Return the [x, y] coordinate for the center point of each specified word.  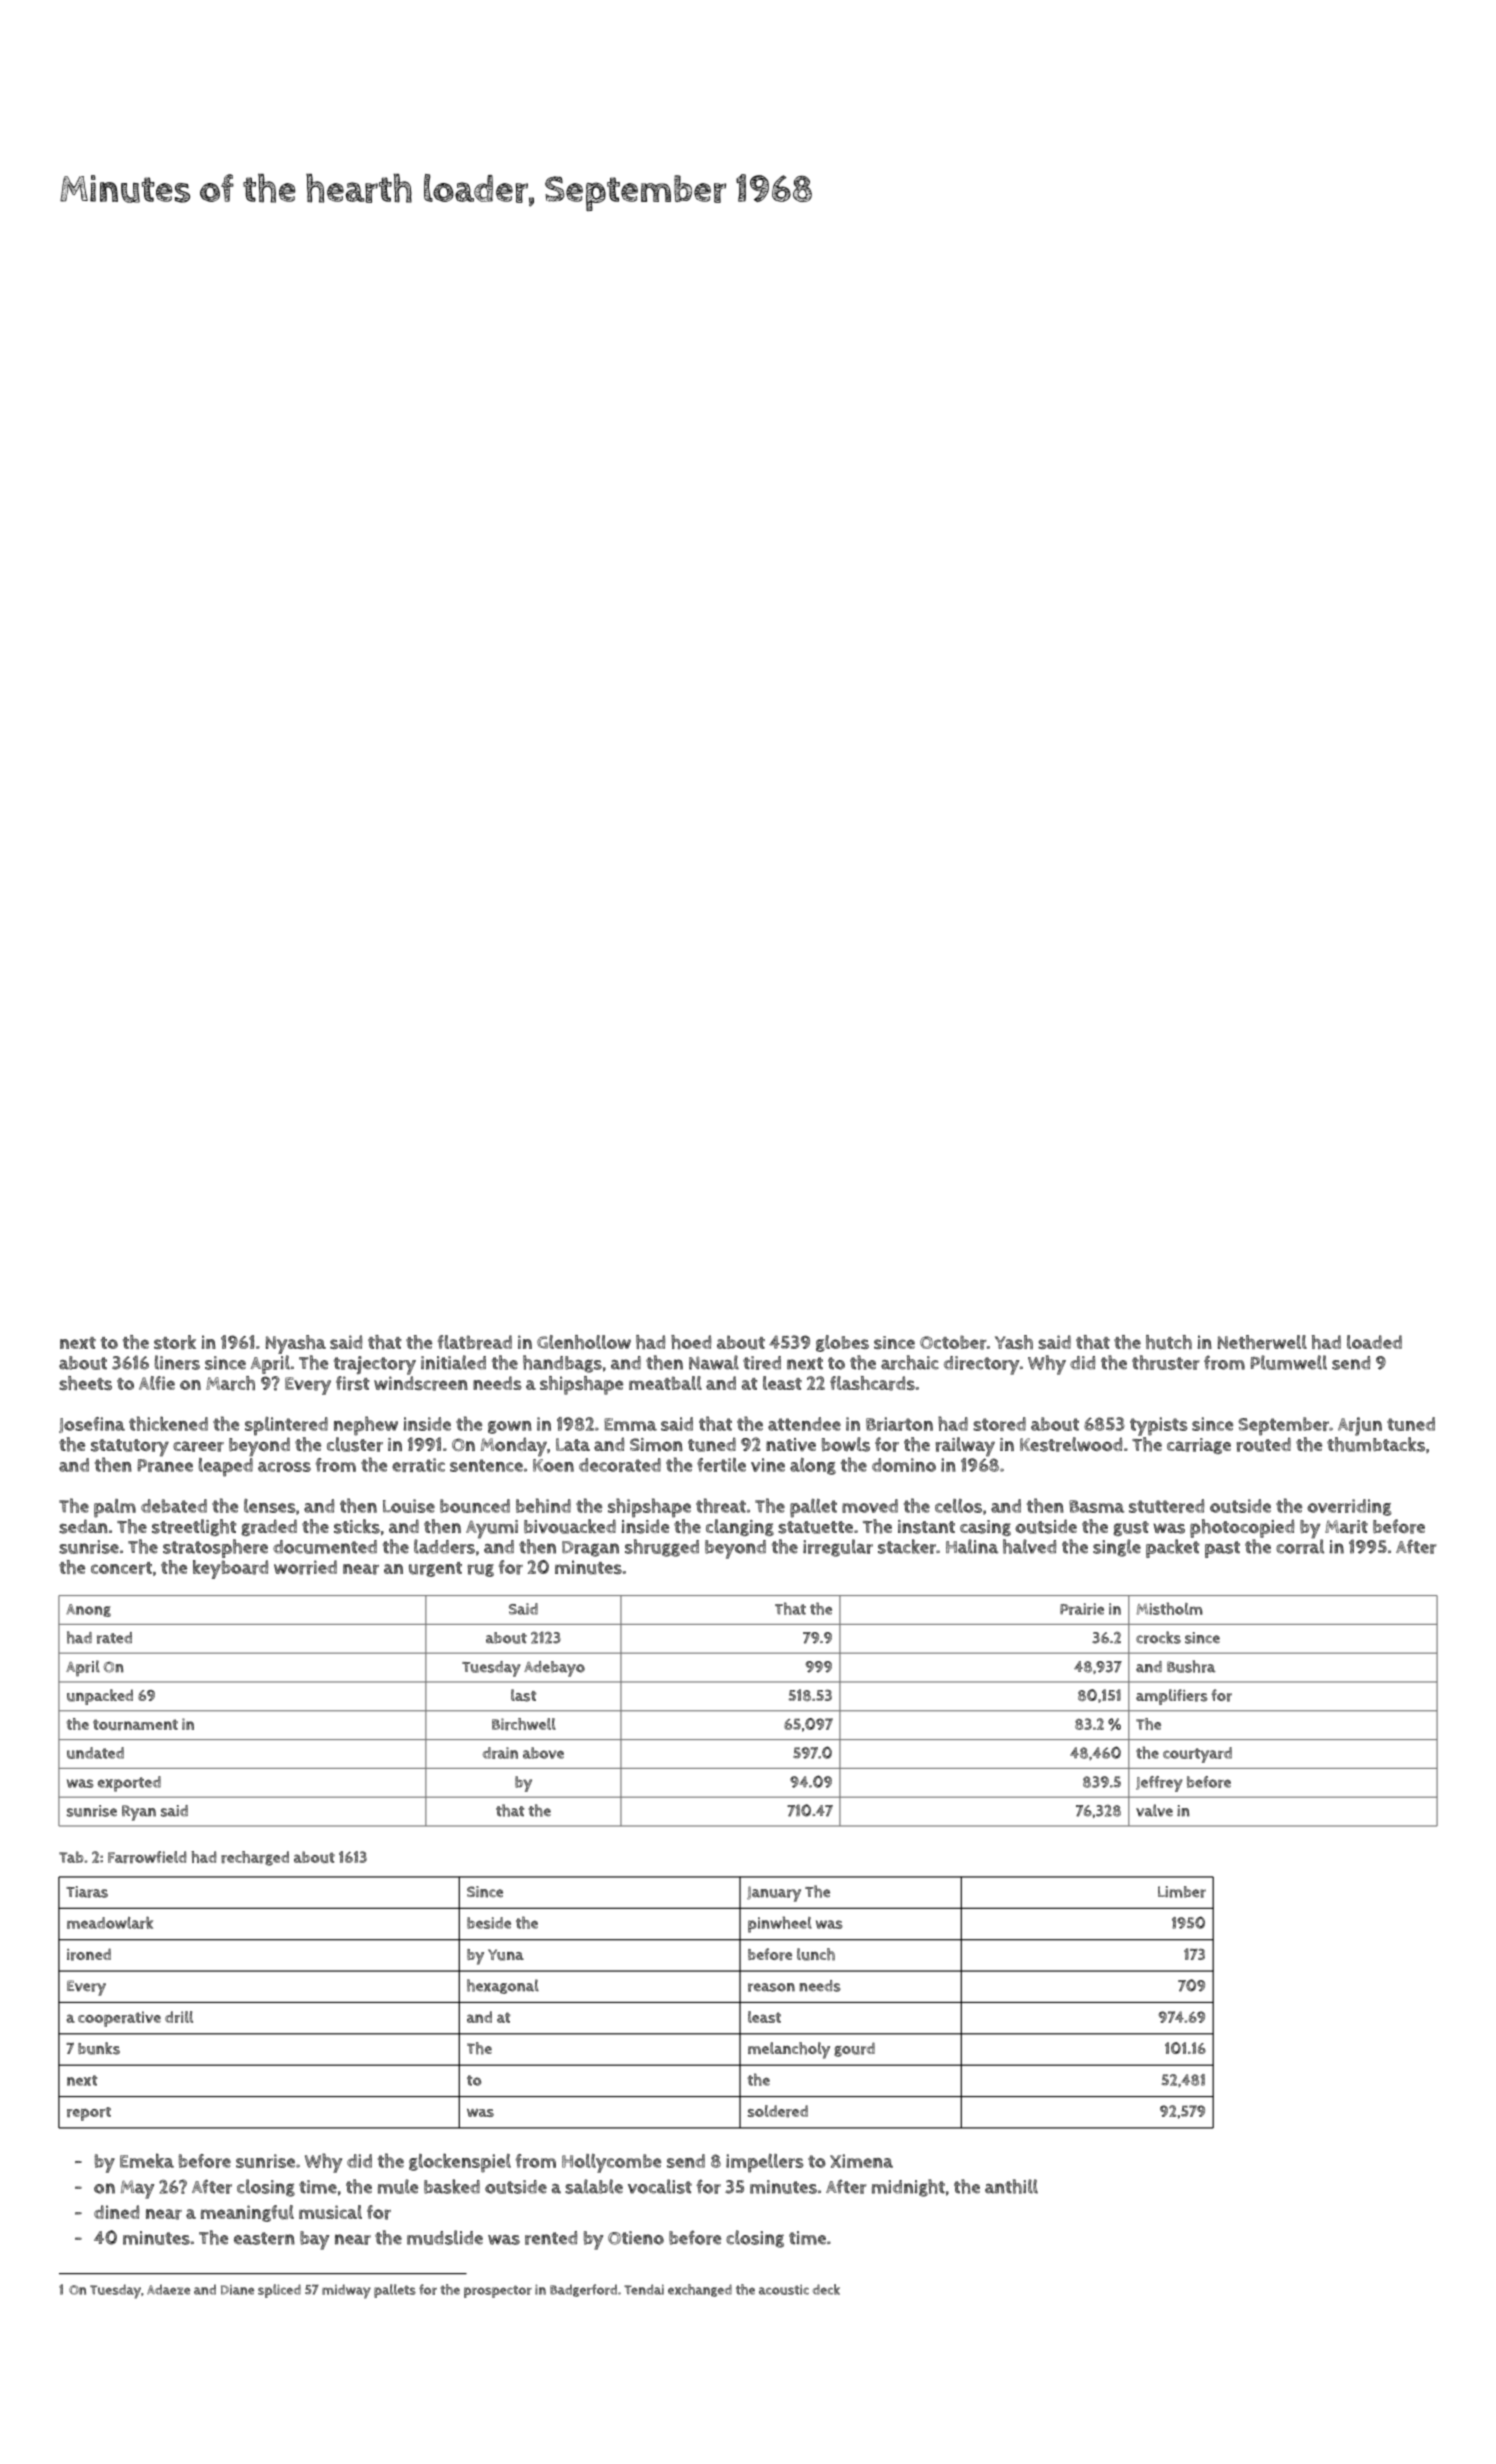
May [138, 2189]
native [791, 1445]
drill [179, 2017]
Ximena [861, 2161]
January [774, 1894]
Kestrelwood [1071, 1444]
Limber [1182, 1892]
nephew [366, 1426]
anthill [1011, 2186]
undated [95, 1753]
